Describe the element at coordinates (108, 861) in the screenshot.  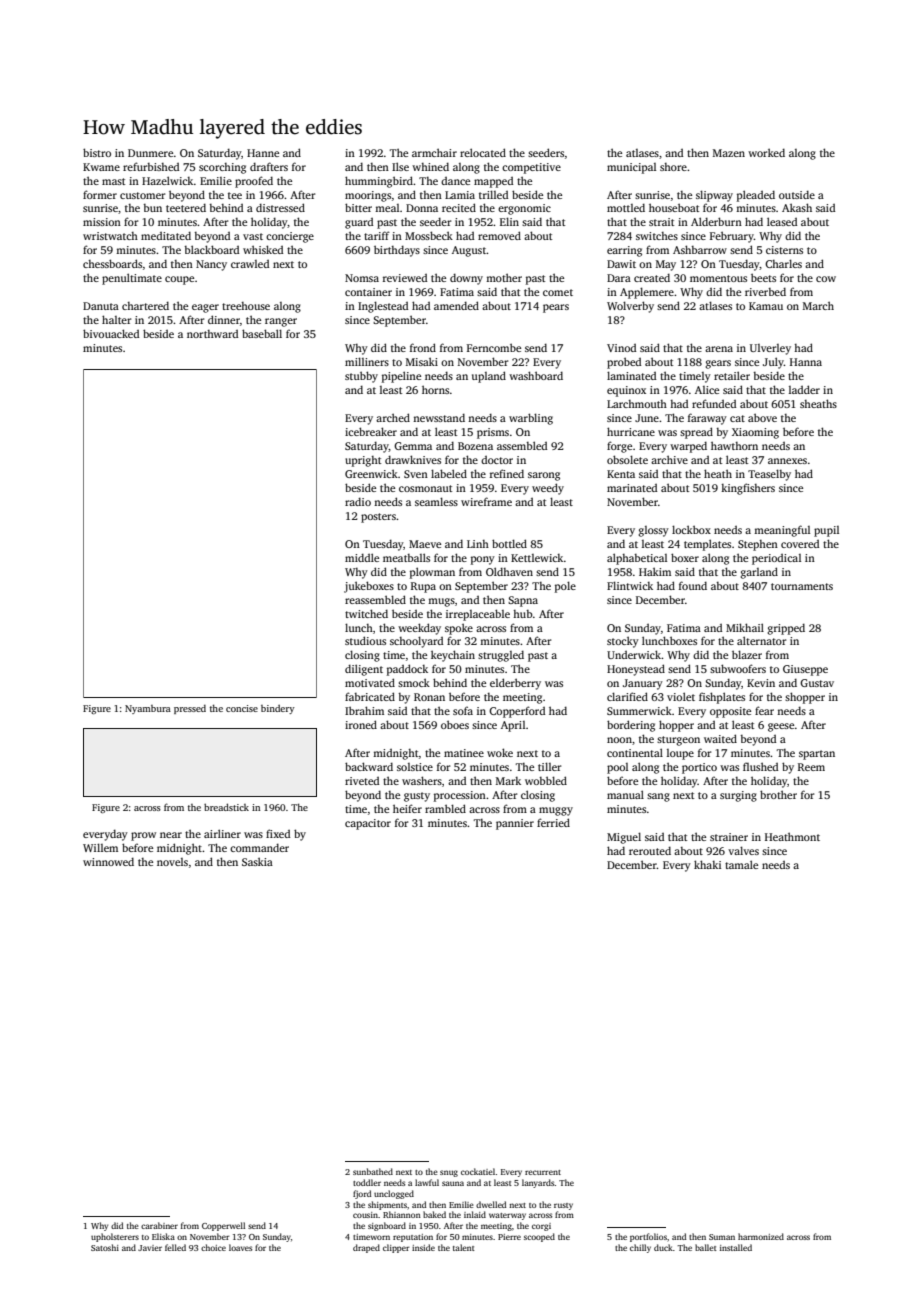
I see `winnowed` at that location.
